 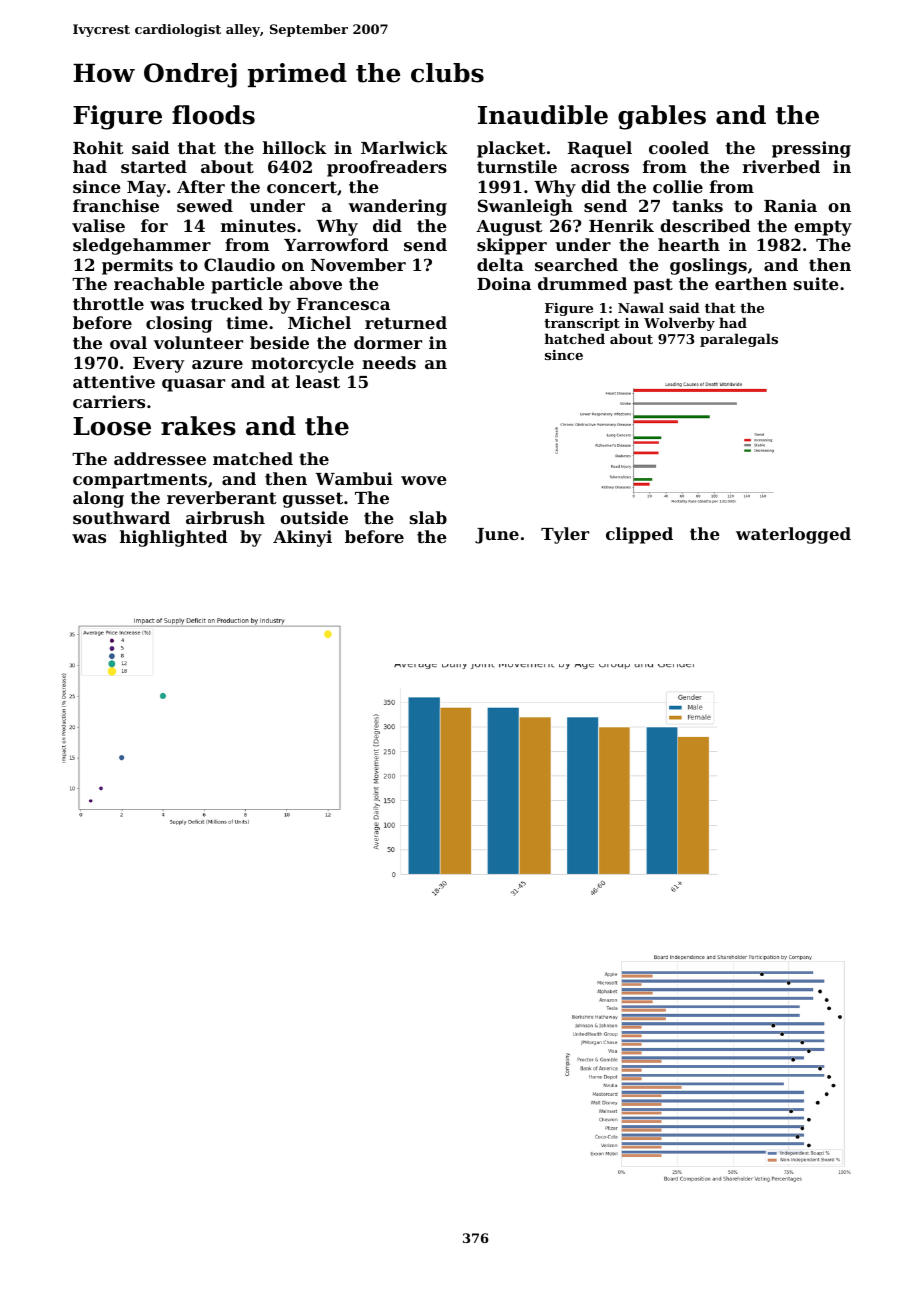 I want to click on motorcycle, so click(x=302, y=364).
